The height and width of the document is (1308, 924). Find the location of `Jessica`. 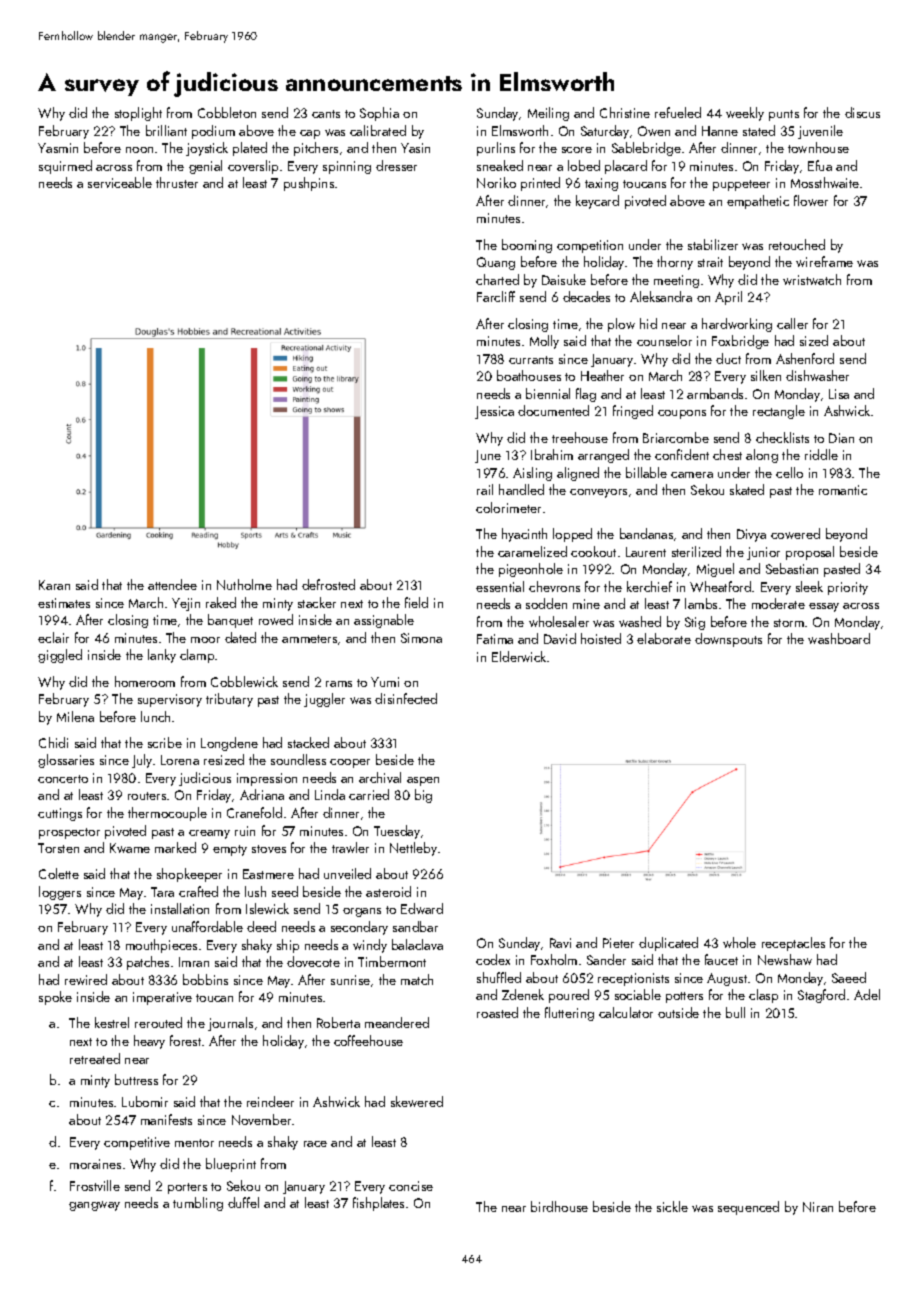

Jessica is located at coordinates (494, 412).
